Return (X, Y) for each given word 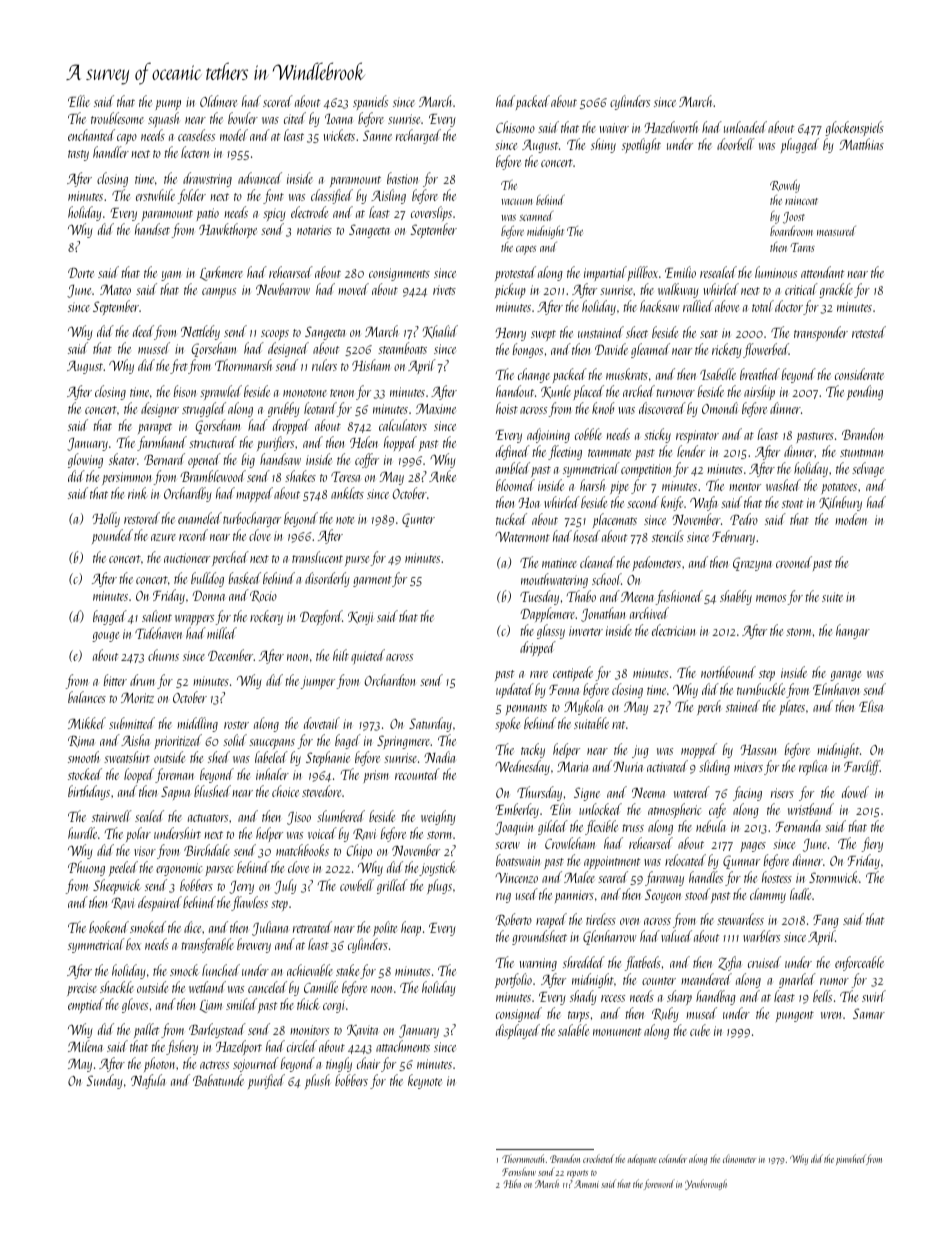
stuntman (861, 453)
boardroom (791, 230)
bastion (402, 178)
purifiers (275, 443)
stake (347, 970)
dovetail (322, 723)
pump (168, 105)
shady (583, 997)
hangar (853, 631)
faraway (664, 878)
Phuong (86, 868)
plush (318, 1081)
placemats (615, 520)
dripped (538, 648)
